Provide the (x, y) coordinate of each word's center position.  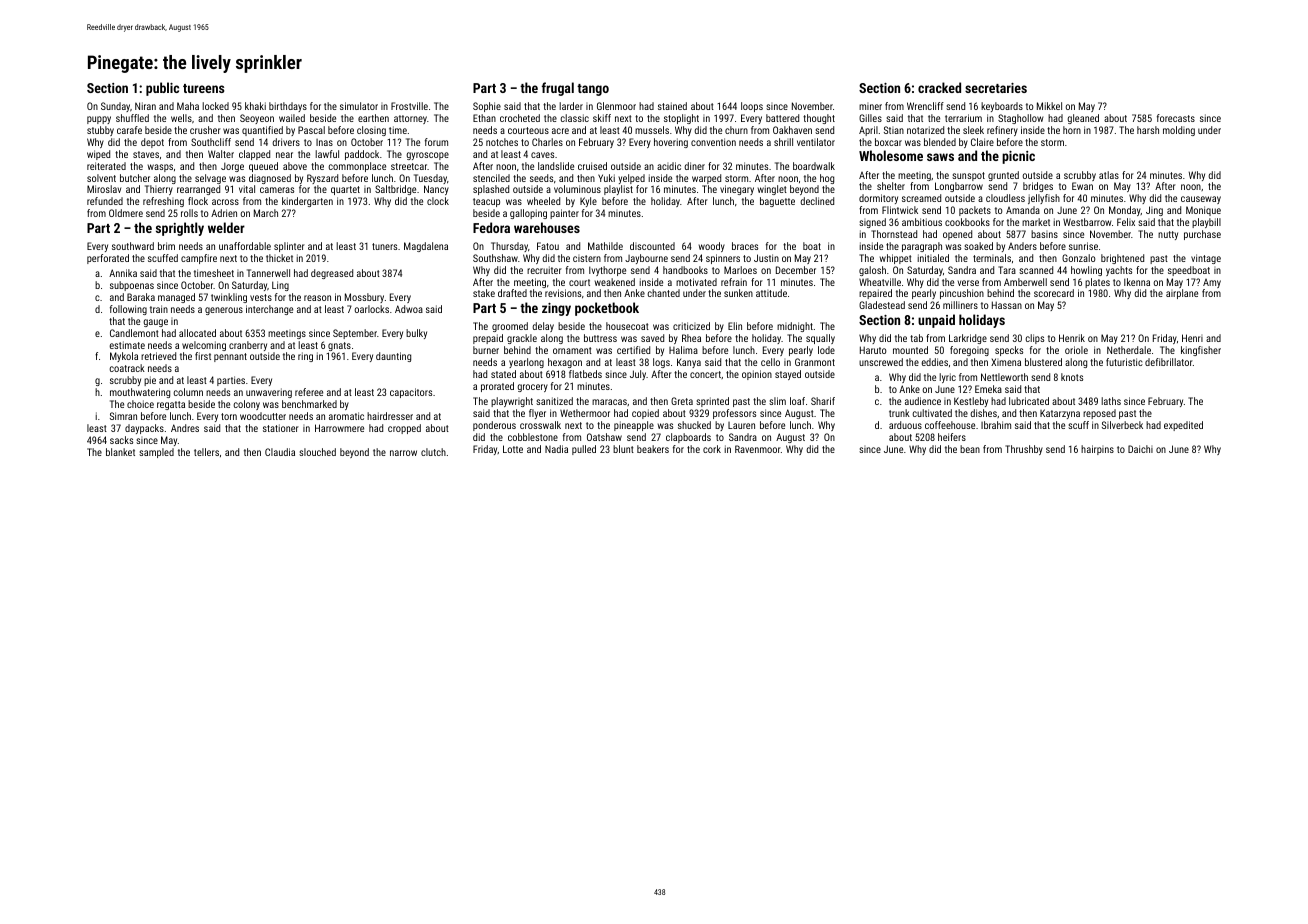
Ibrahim (996, 425)
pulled (584, 450)
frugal (558, 89)
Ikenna (1137, 282)
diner (694, 166)
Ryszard (322, 179)
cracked (939, 87)
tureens (203, 88)
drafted (512, 293)
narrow (403, 453)
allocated (197, 333)
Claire (982, 142)
